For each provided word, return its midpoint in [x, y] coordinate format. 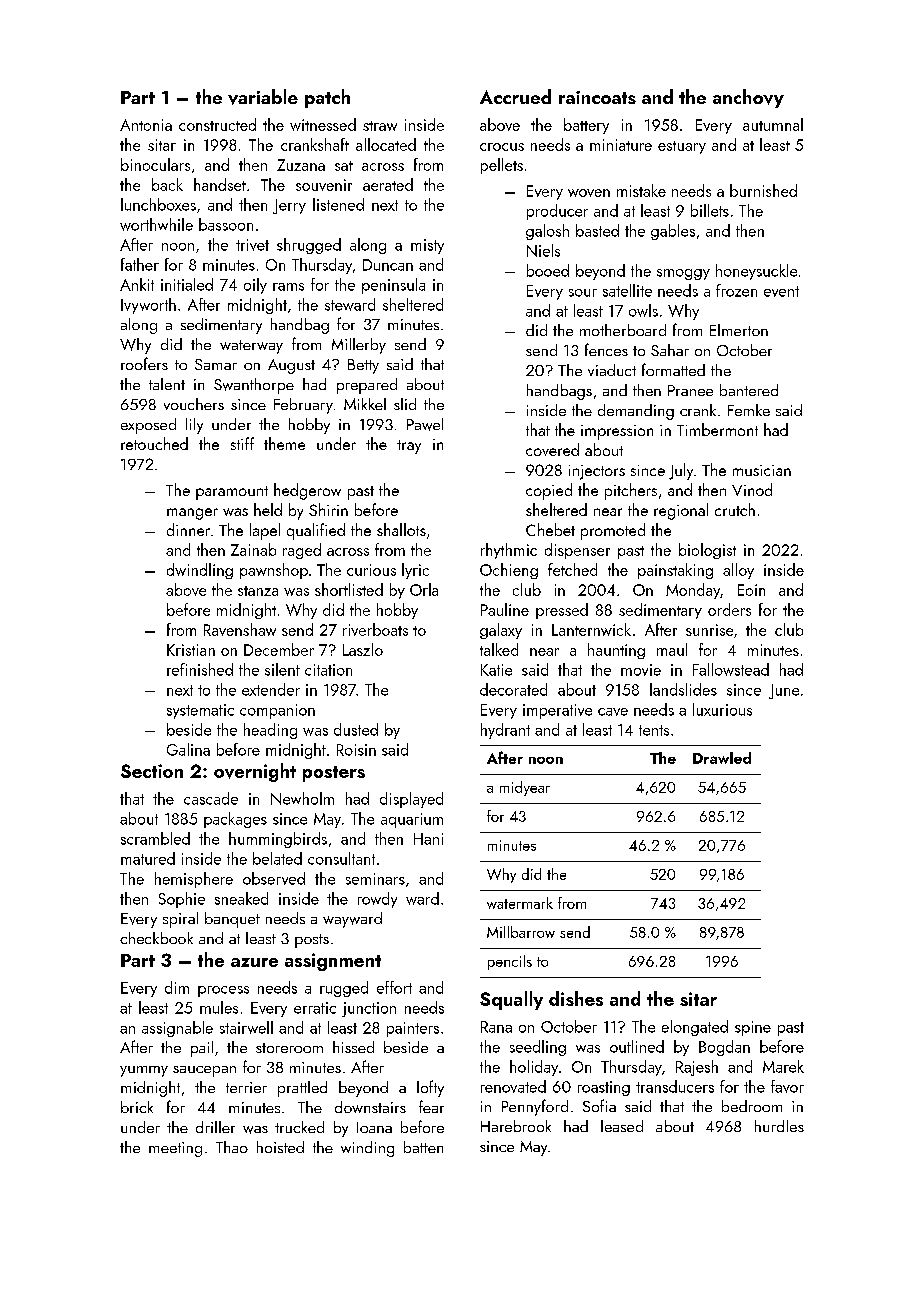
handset [220, 184]
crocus [502, 147]
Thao [232, 1147]
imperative [557, 711]
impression [617, 432]
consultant [341, 858]
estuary [682, 147]
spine [753, 1028]
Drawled [722, 758]
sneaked [241, 898]
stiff [242, 443]
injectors [597, 472]
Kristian [191, 650]
